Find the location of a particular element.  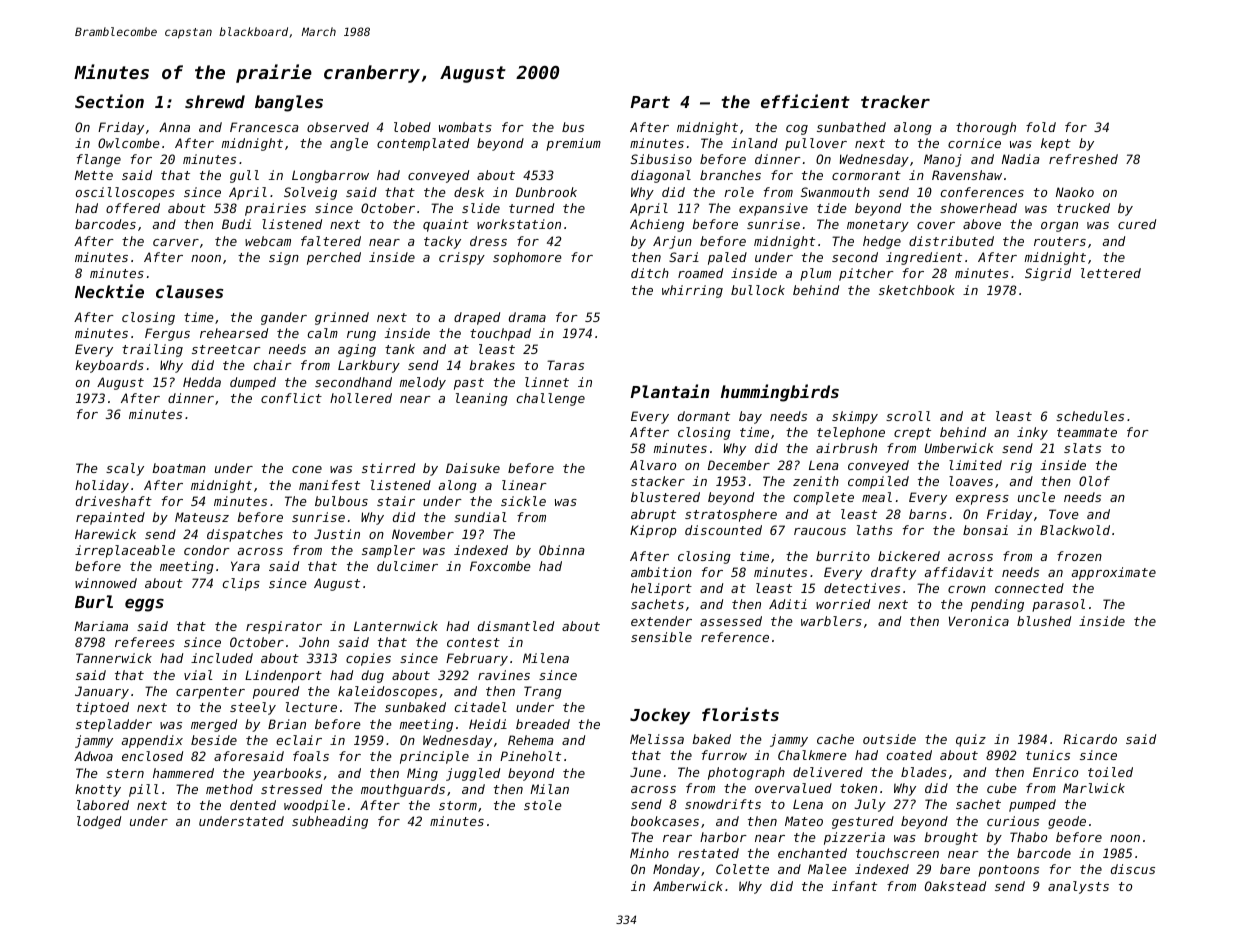

shrewd is located at coordinates (215, 101).
